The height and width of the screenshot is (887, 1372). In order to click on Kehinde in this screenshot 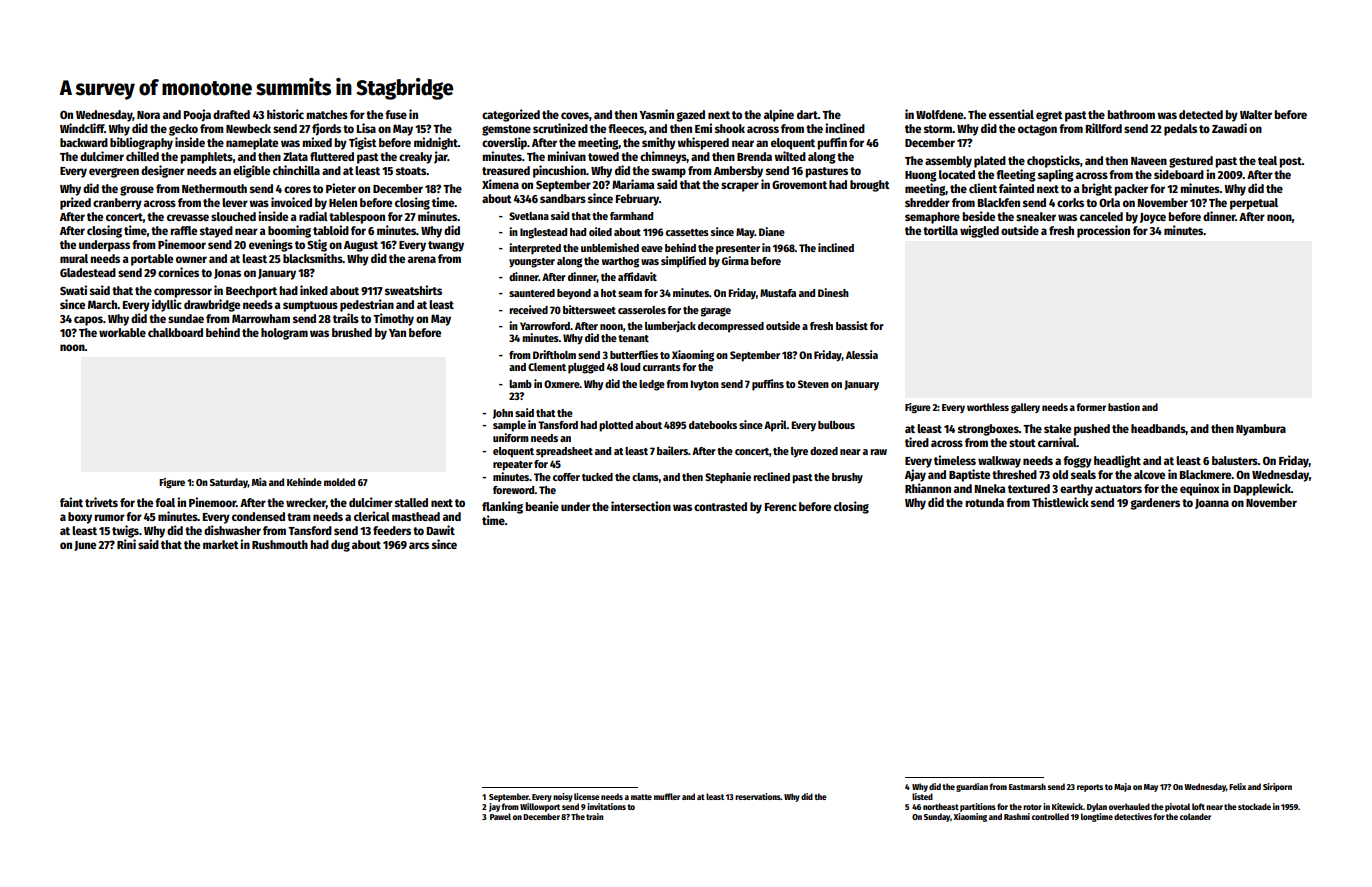, I will do `click(304, 482)`.
